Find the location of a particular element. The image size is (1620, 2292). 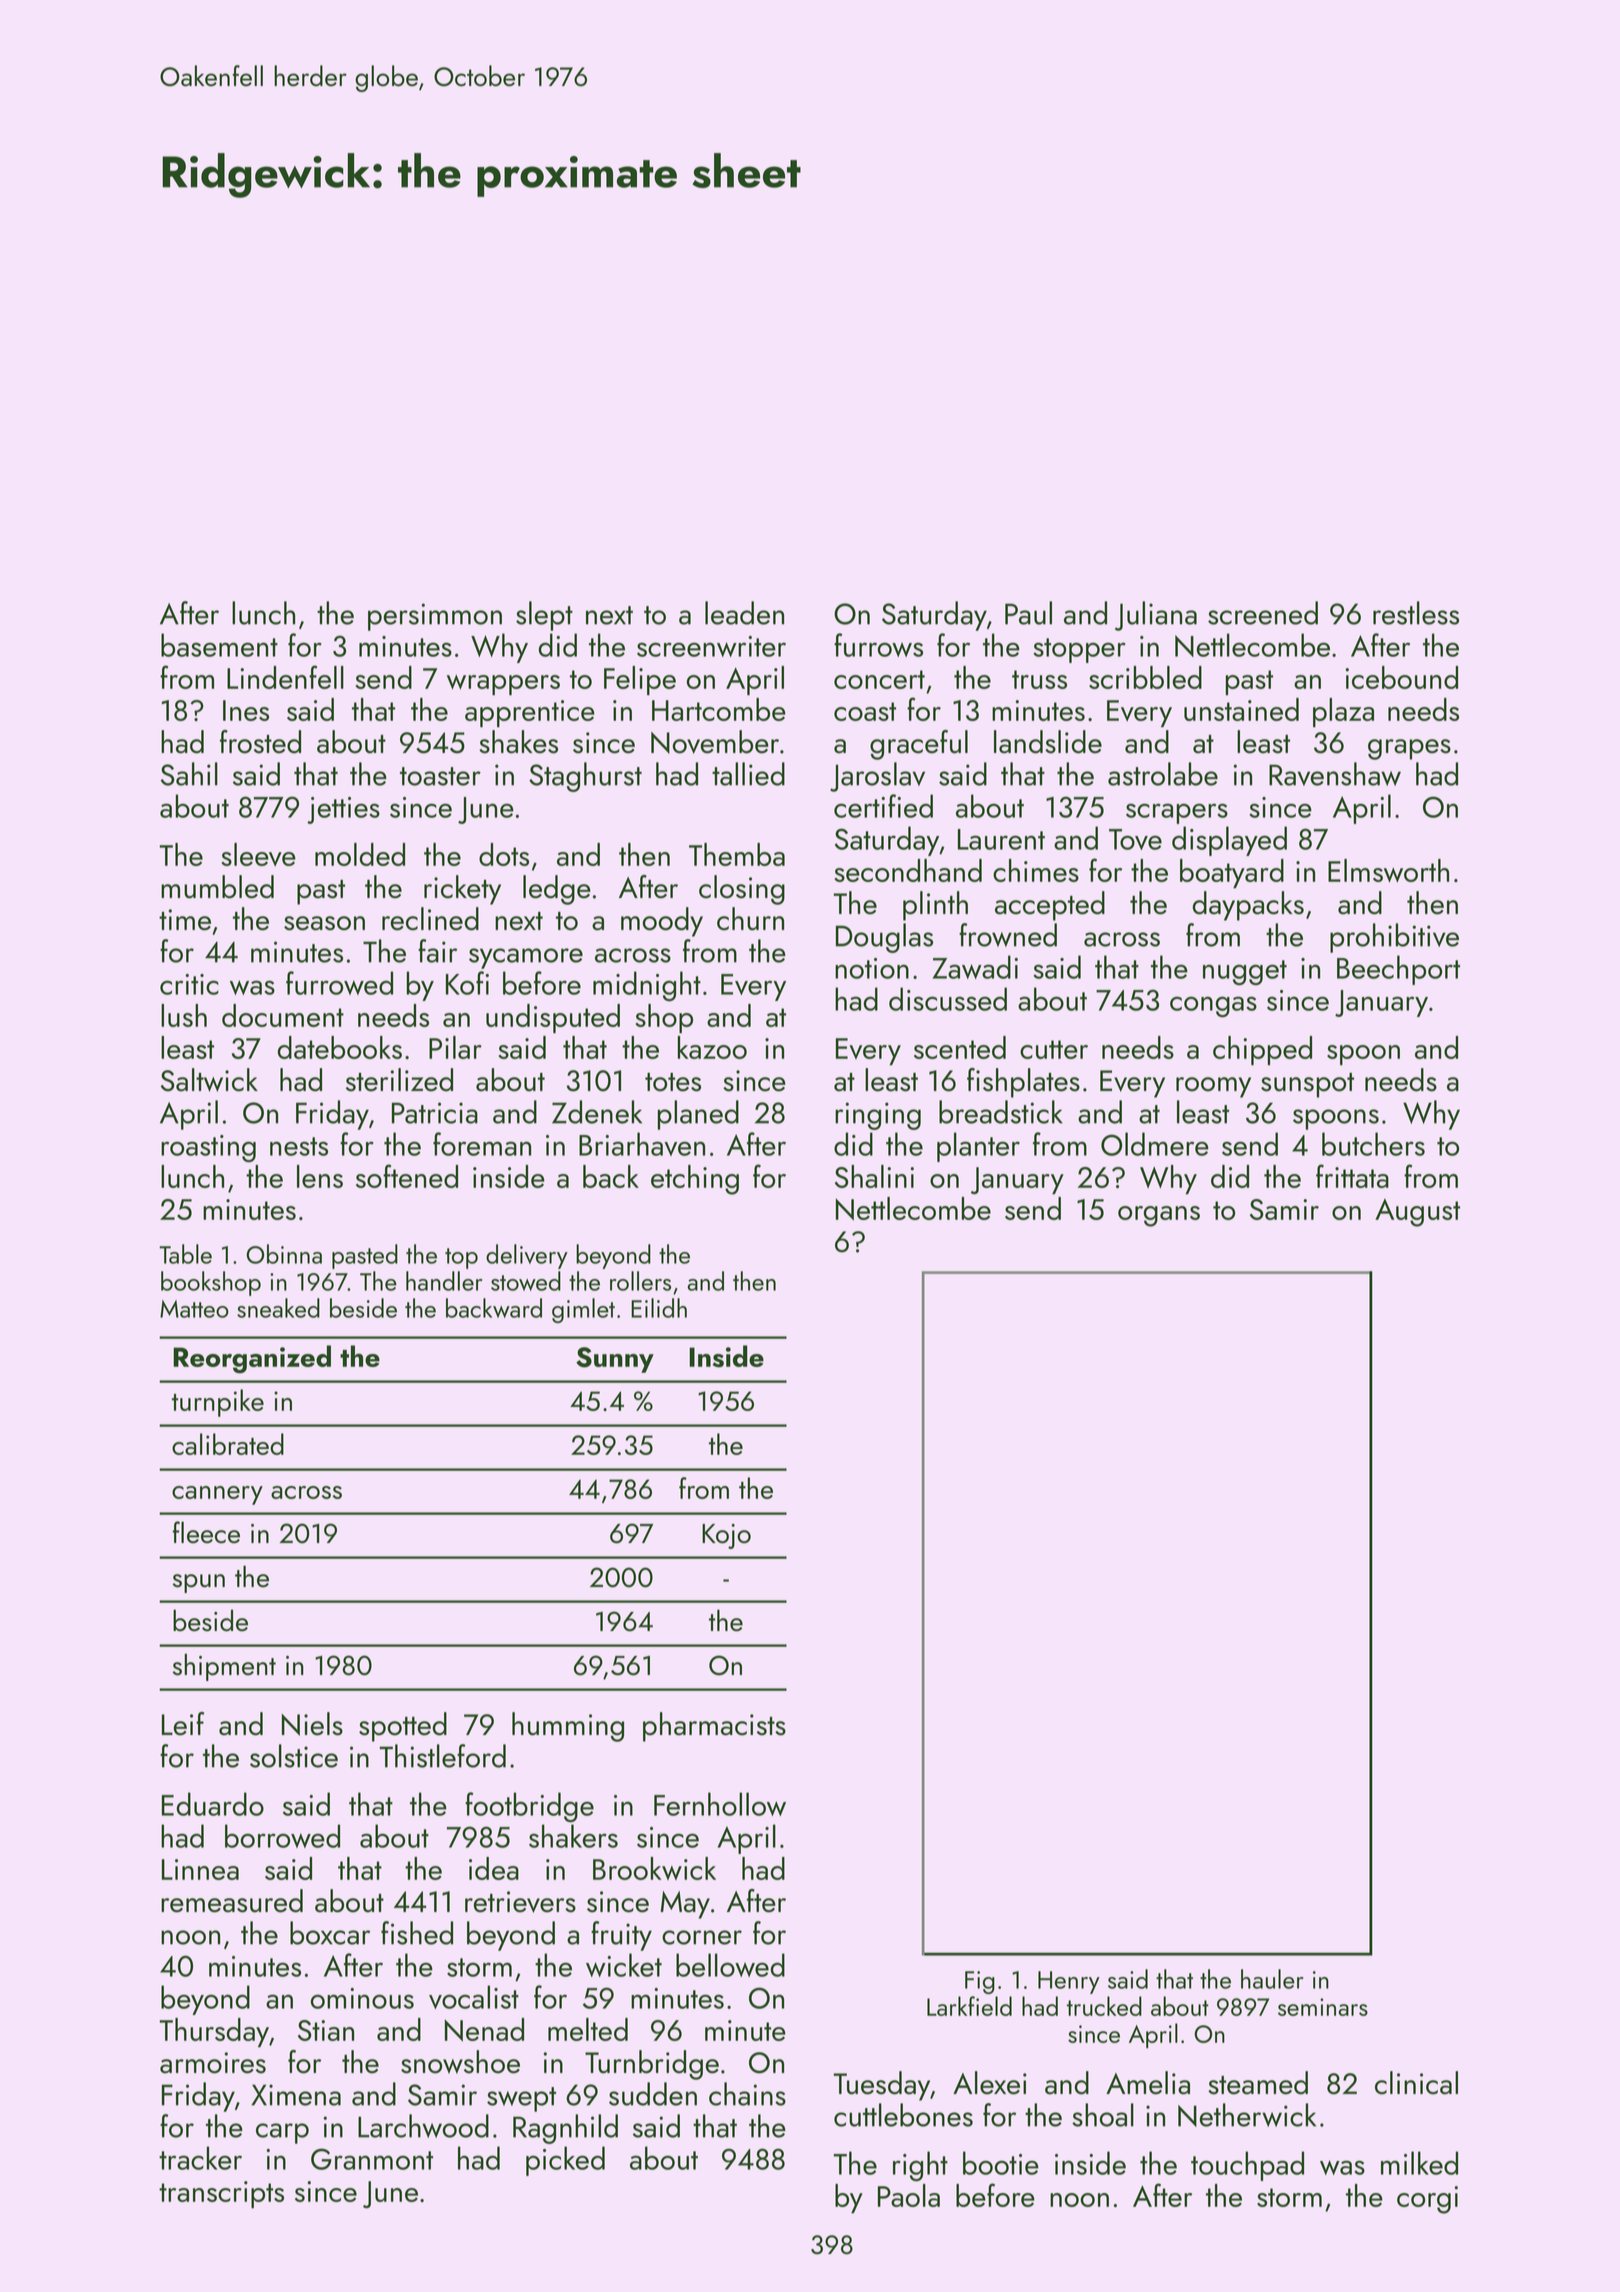

Shalini is located at coordinates (874, 1176).
